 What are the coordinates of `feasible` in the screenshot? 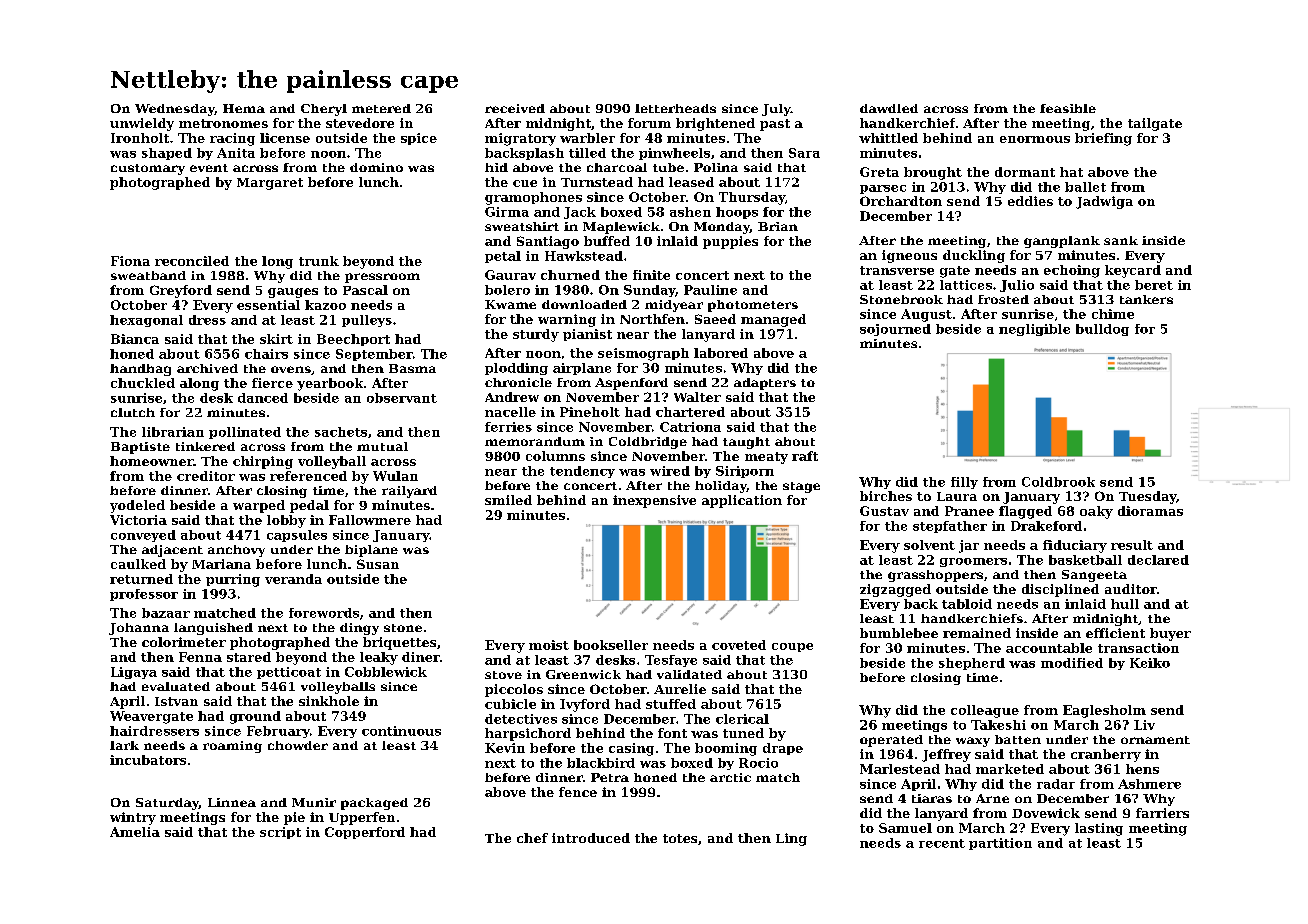 It's located at (1068, 108).
